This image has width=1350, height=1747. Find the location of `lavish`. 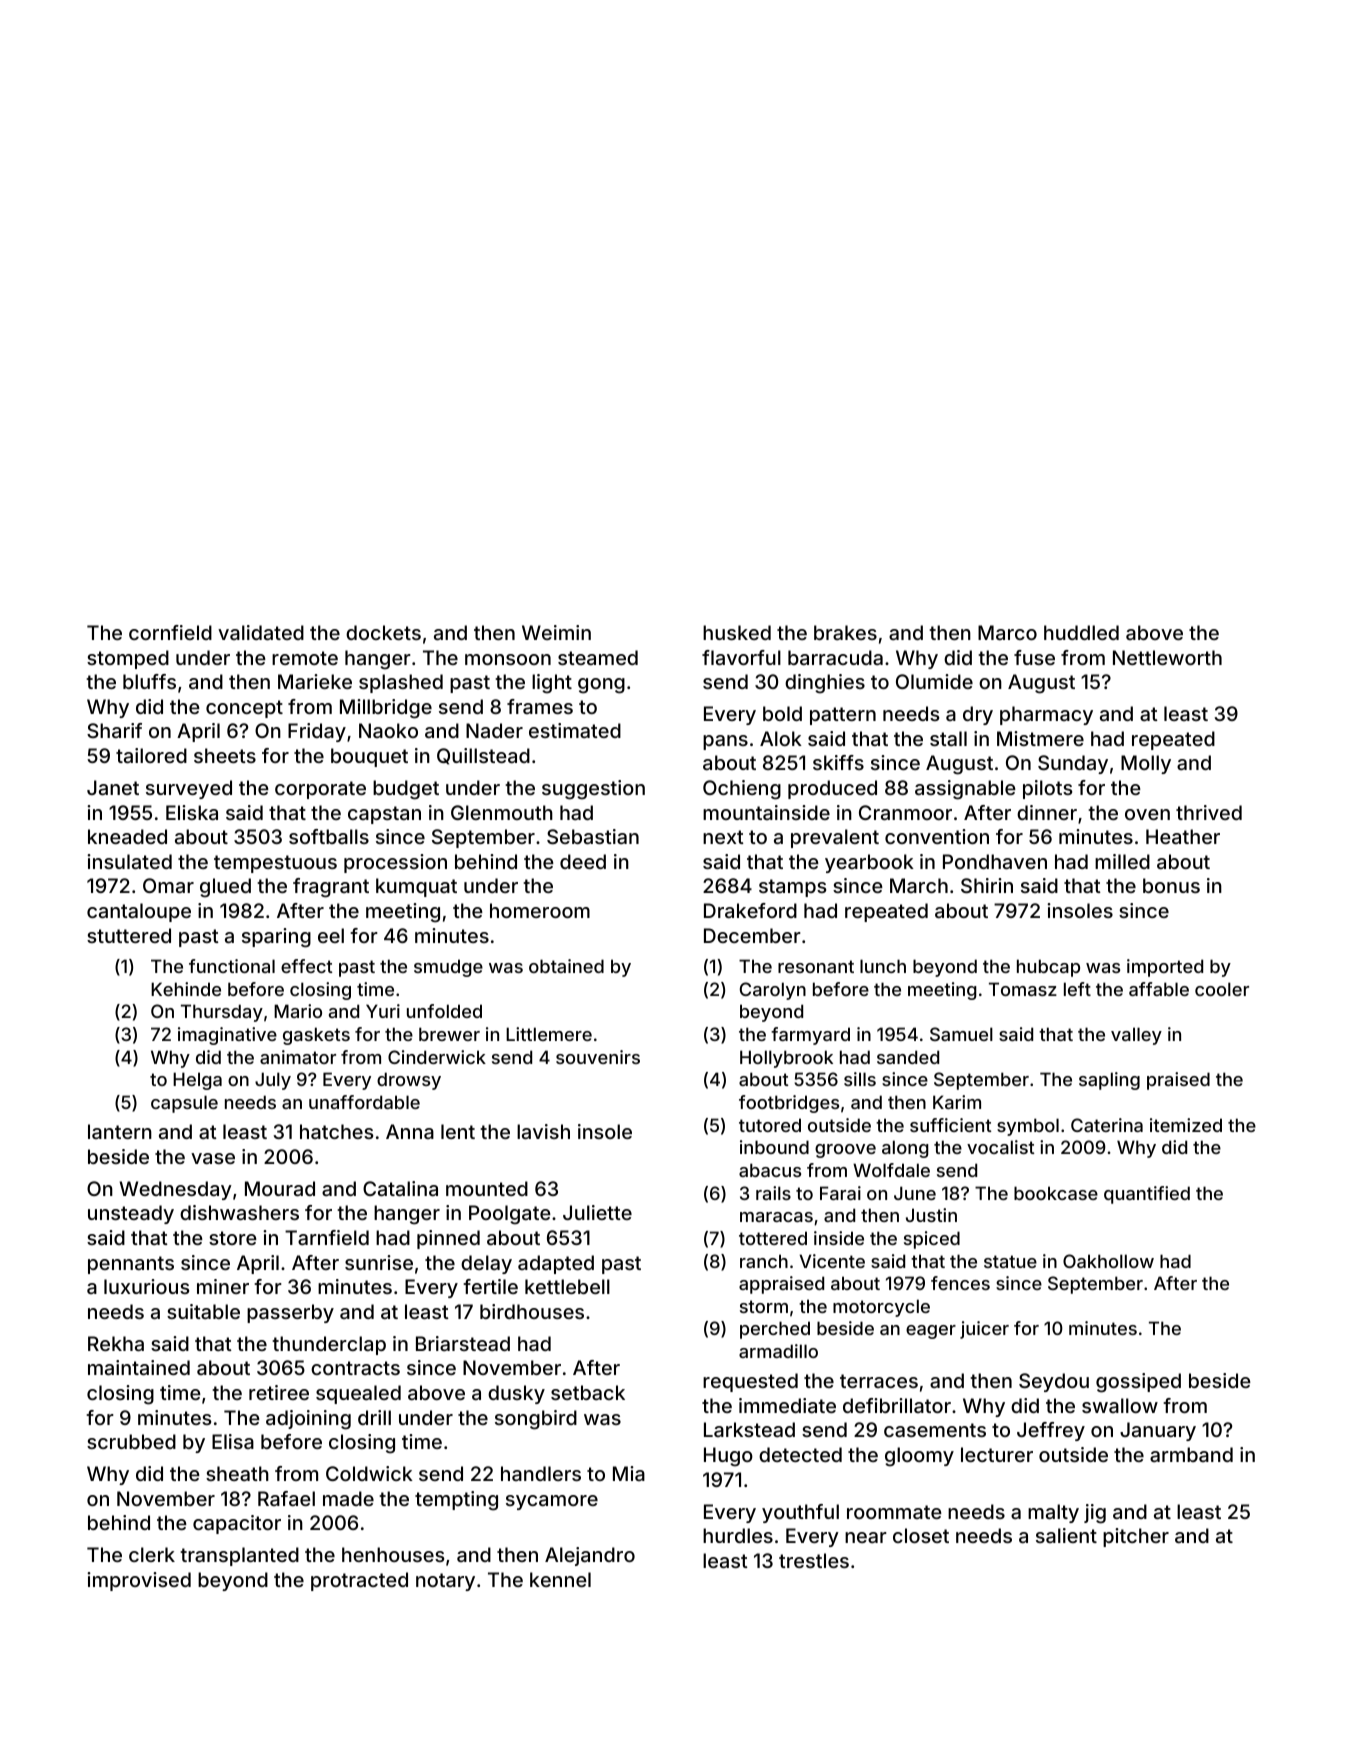

lavish is located at coordinates (543, 1131).
